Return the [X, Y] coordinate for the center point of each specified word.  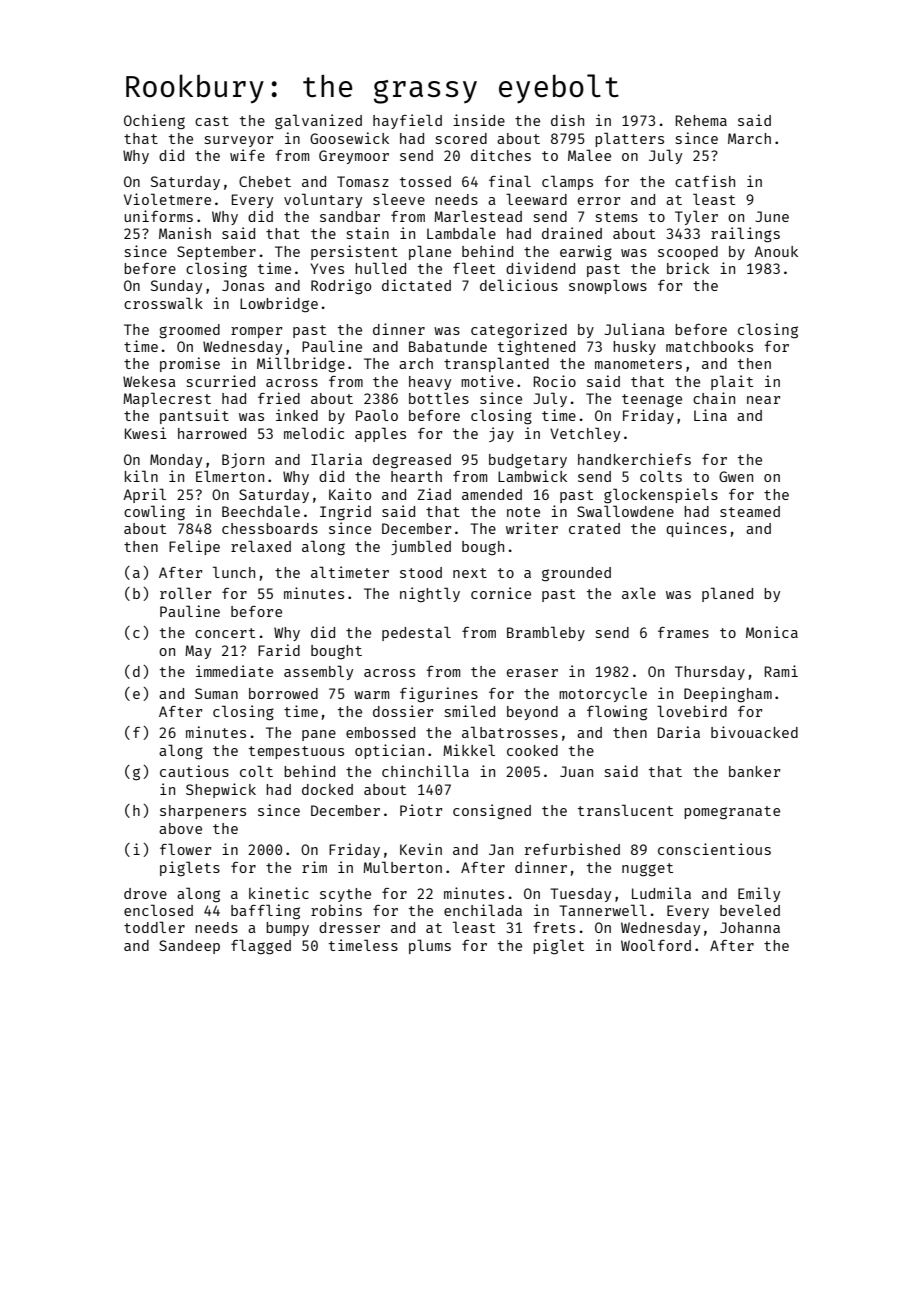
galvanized [318, 122]
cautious [194, 771]
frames [683, 632]
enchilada [483, 910]
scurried [221, 381]
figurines [439, 695]
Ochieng [154, 122]
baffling [265, 912]
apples [380, 434]
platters [629, 139]
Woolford [656, 945]
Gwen [736, 476]
